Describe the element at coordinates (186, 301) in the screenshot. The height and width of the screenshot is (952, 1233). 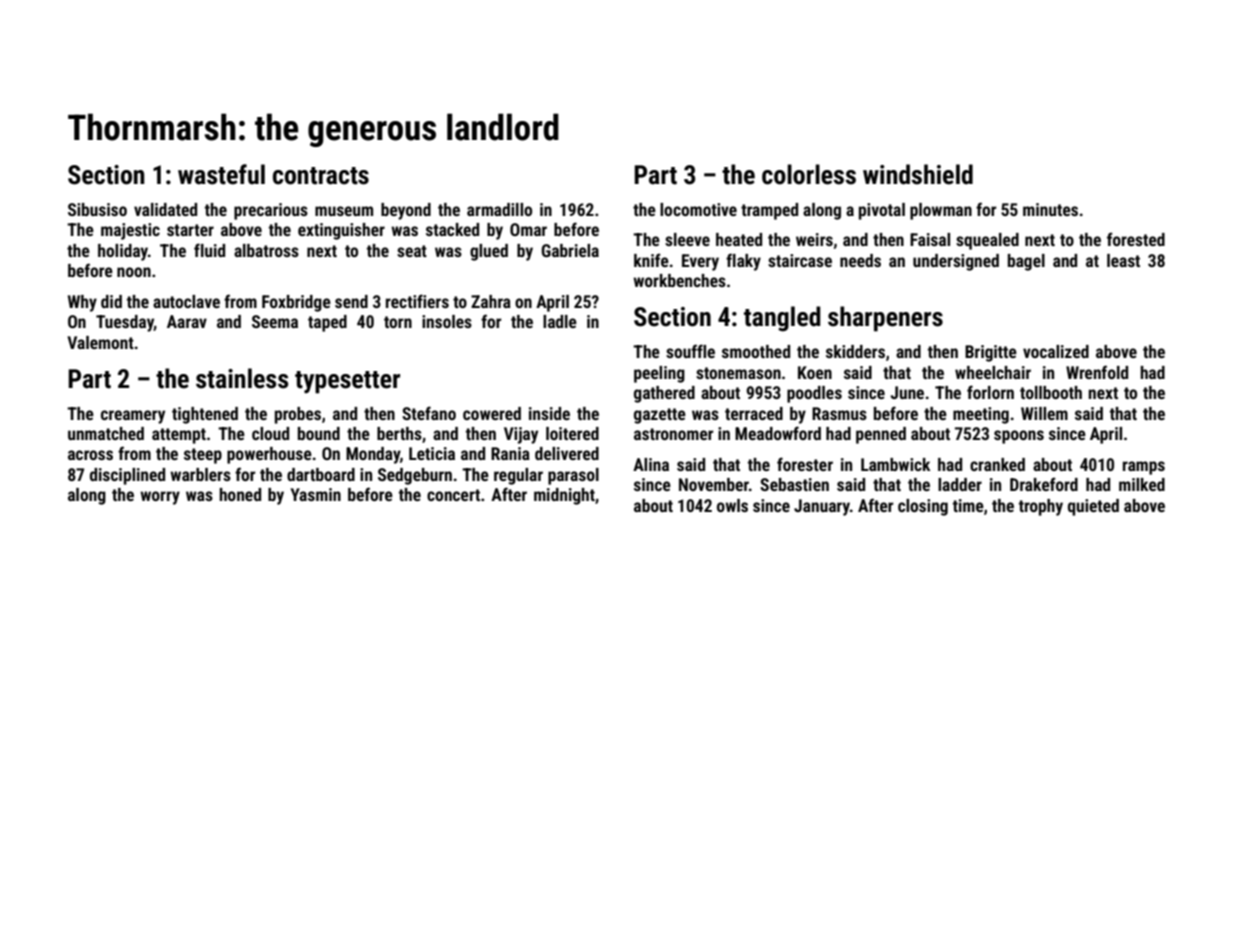
I see `autoclave` at that location.
